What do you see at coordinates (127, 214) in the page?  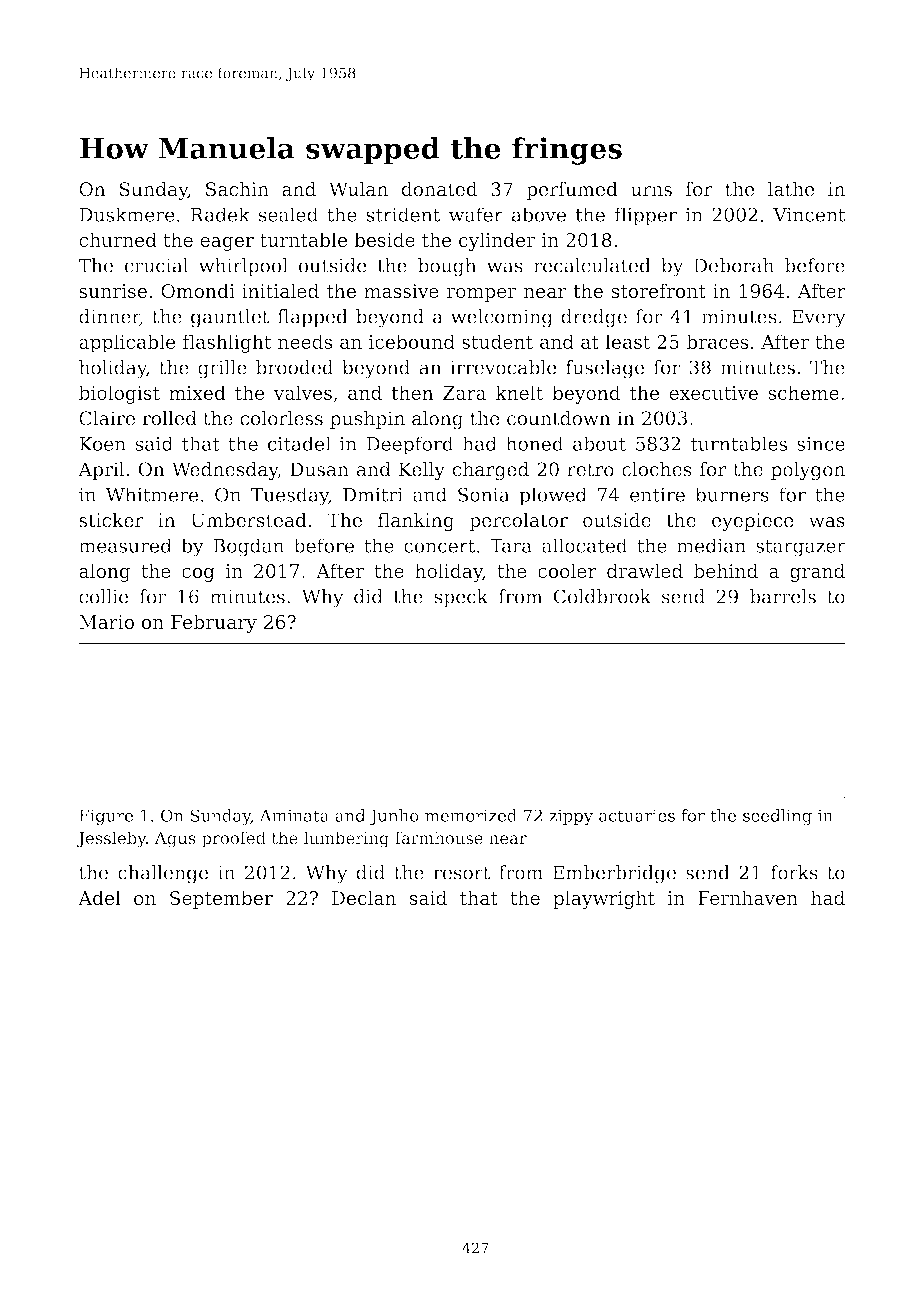 I see `Duskmere` at bounding box center [127, 214].
